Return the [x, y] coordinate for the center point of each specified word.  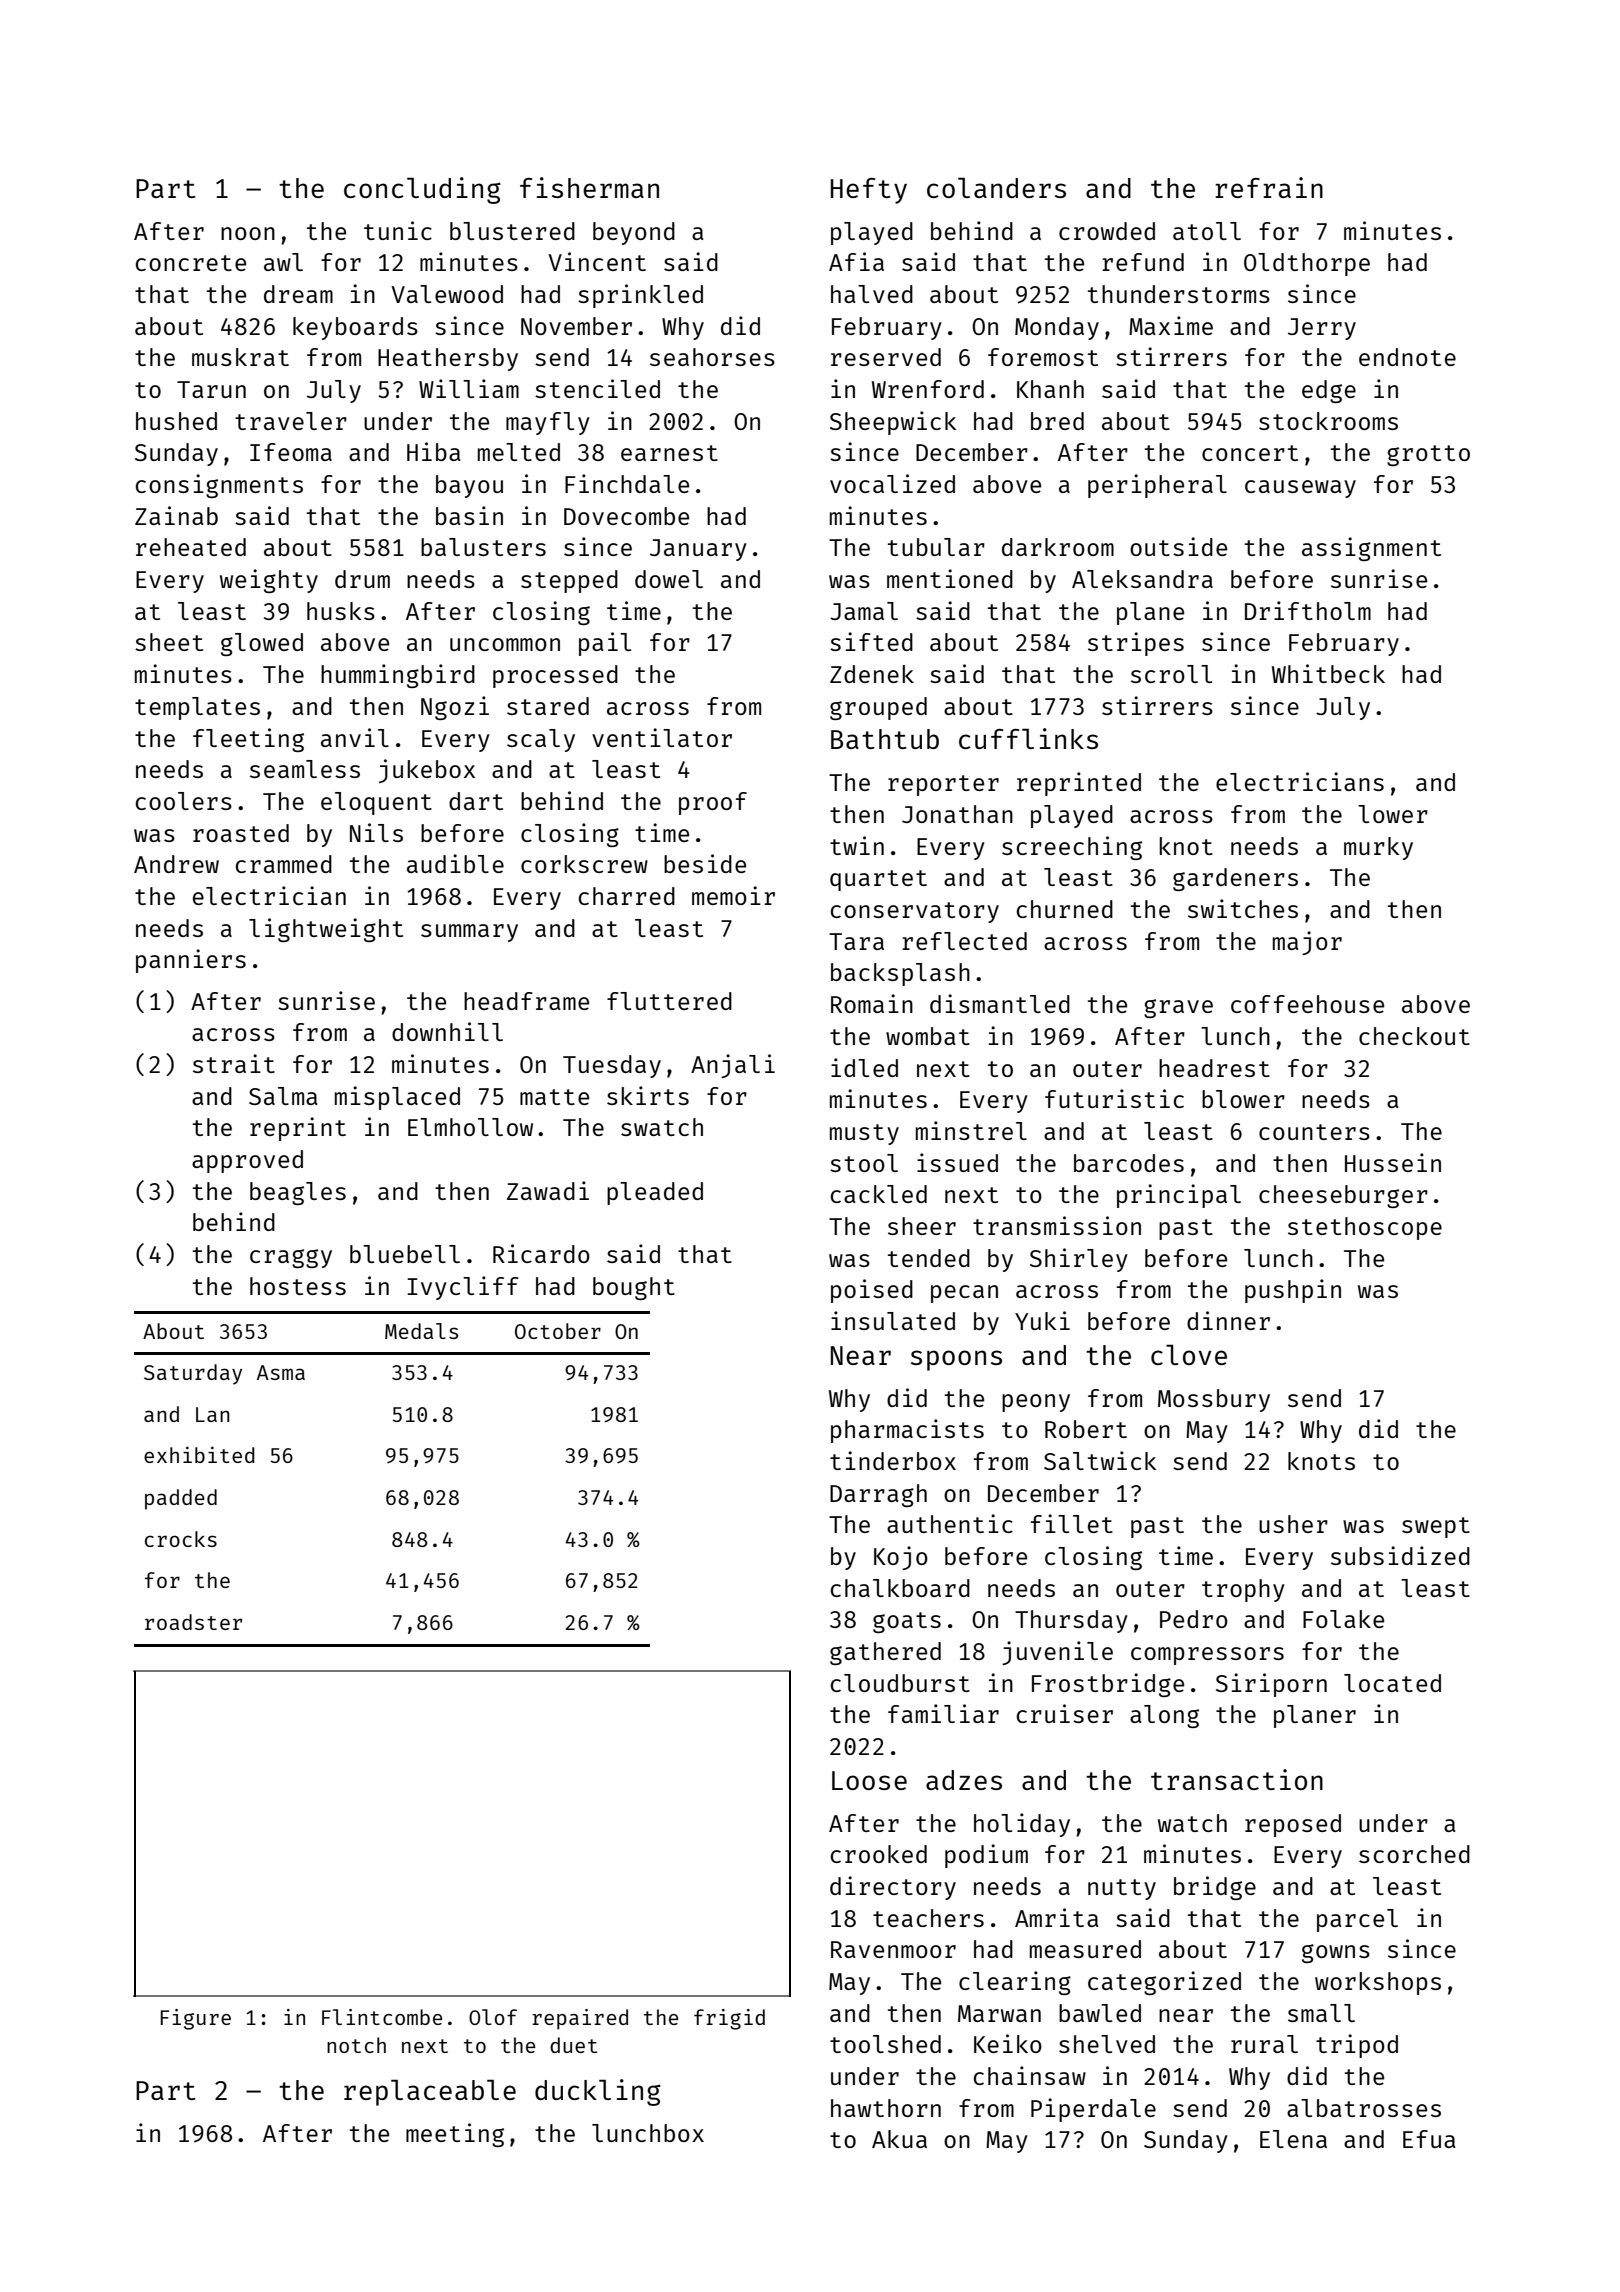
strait [234, 1063]
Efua [1429, 2139]
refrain [1269, 187]
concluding [422, 190]
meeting [455, 2135]
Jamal [864, 611]
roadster [193, 1622]
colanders [996, 187]
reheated [191, 547]
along [1164, 1716]
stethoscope [1365, 1228]
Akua [899, 2139]
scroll [1171, 674]
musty [864, 1134]
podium [986, 1856]
